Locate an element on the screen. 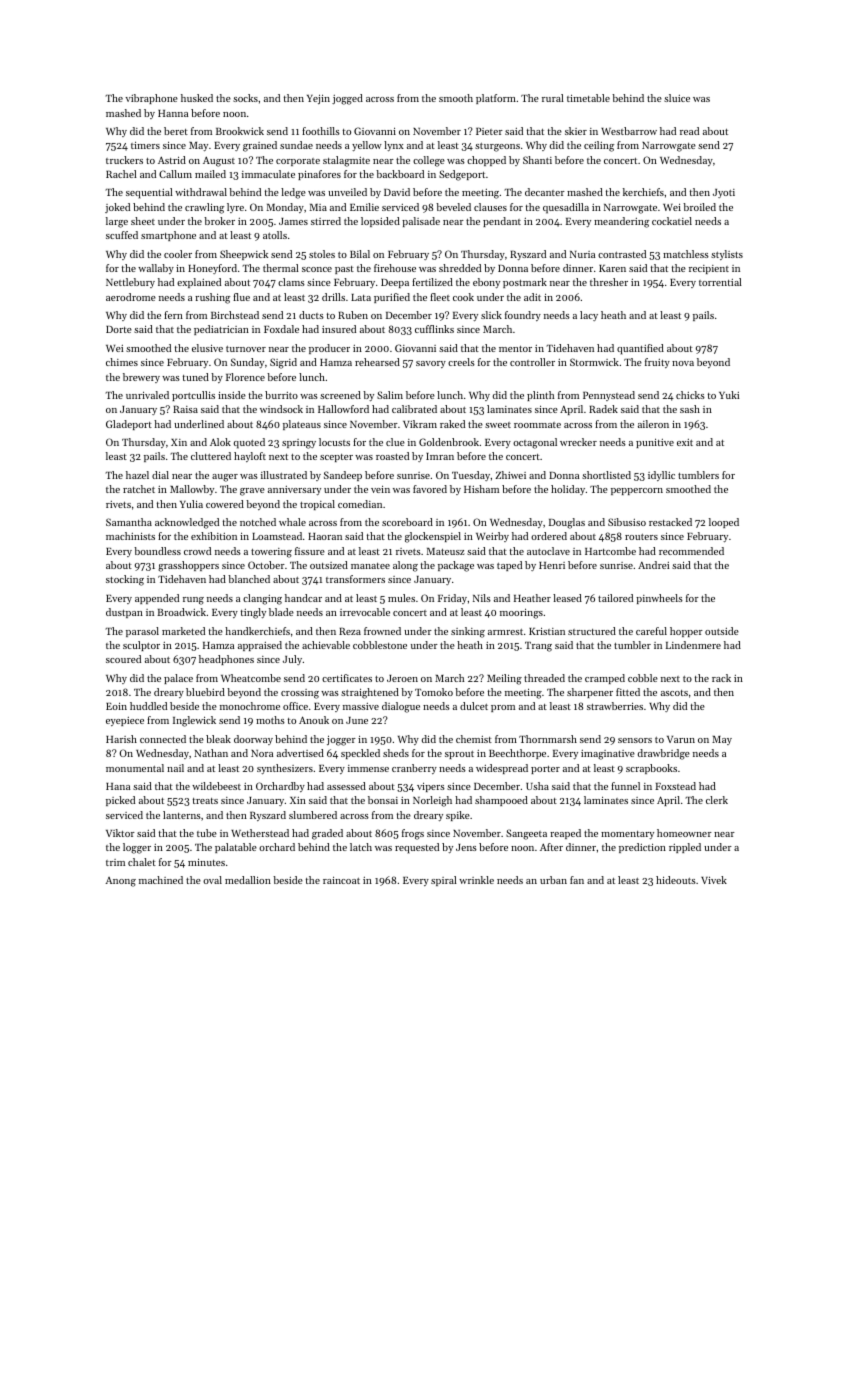  sluice is located at coordinates (677, 98).
